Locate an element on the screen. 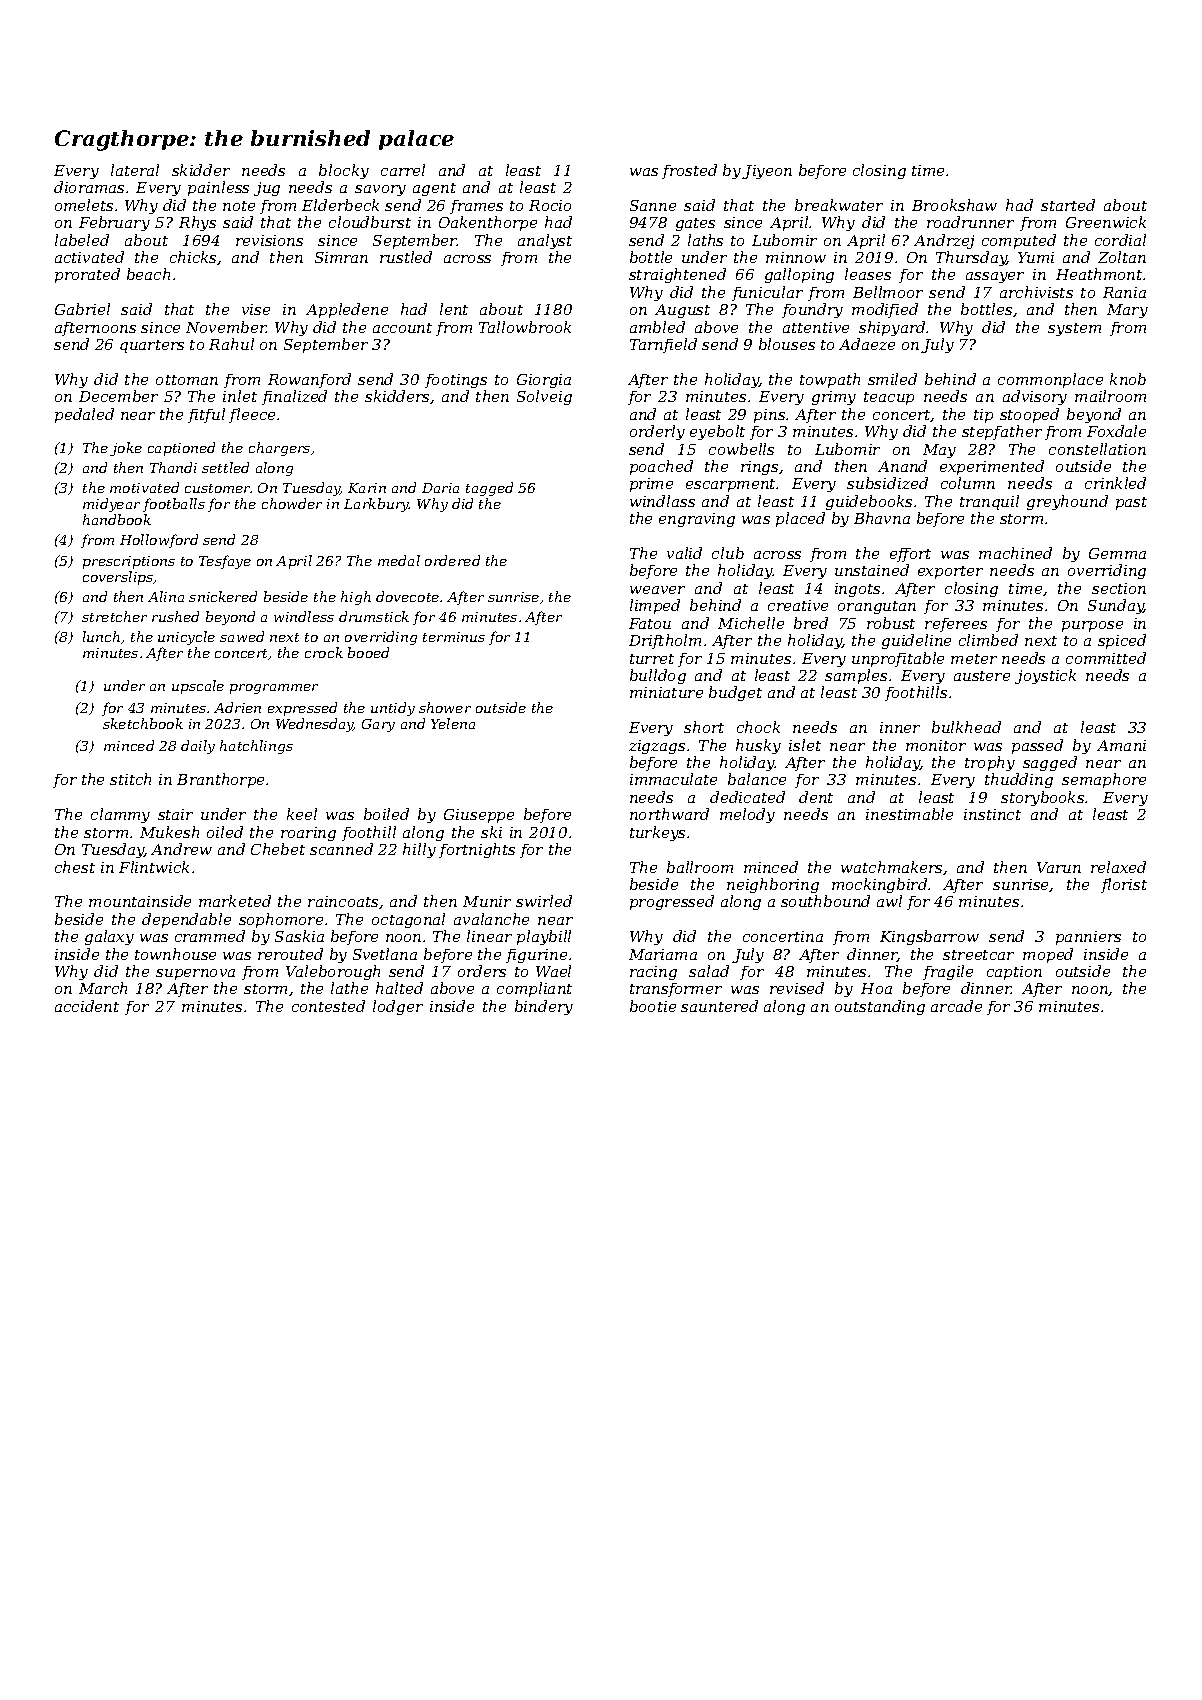 The image size is (1202, 1700). bulkhead is located at coordinates (966, 727).
